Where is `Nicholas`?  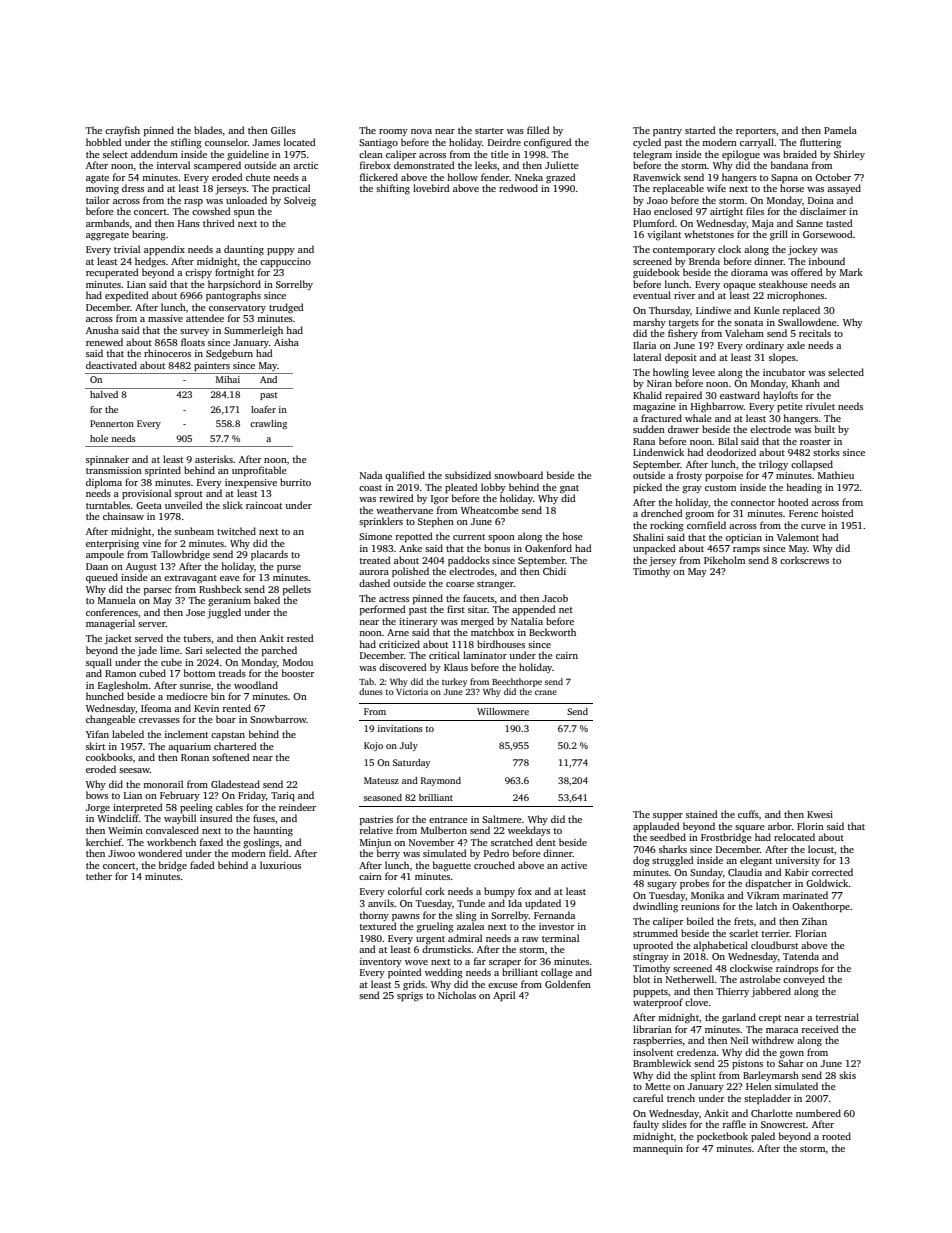 Nicholas is located at coordinates (457, 995).
